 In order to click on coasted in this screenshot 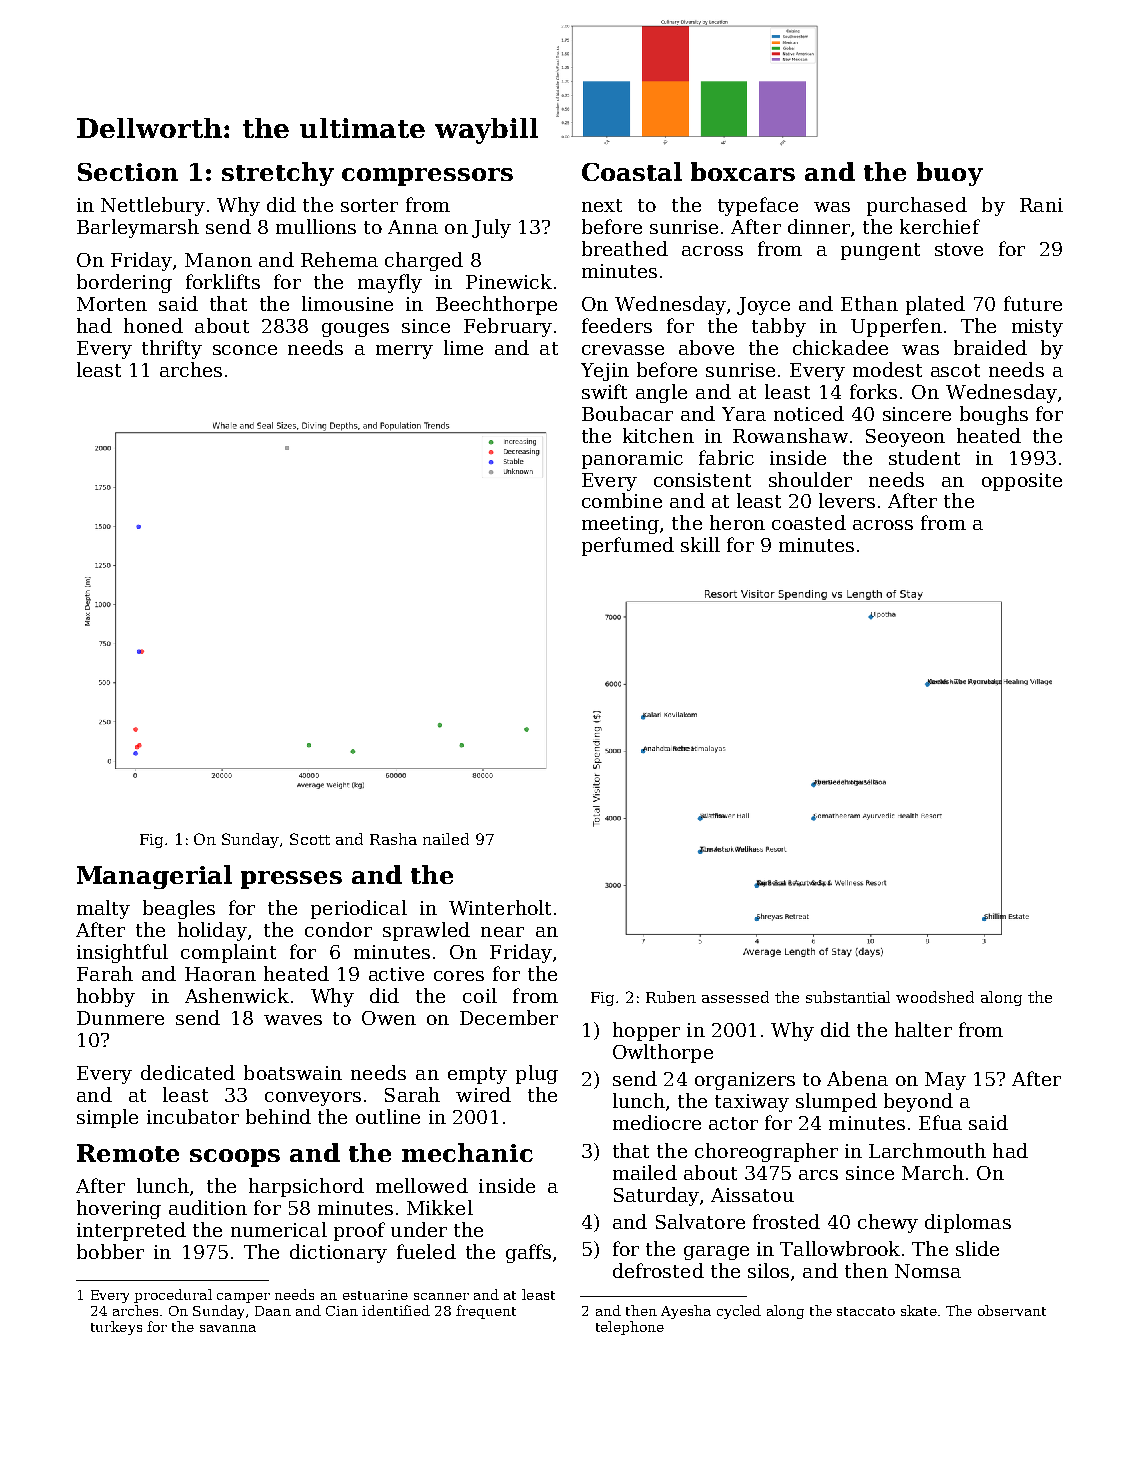, I will do `click(809, 522)`.
